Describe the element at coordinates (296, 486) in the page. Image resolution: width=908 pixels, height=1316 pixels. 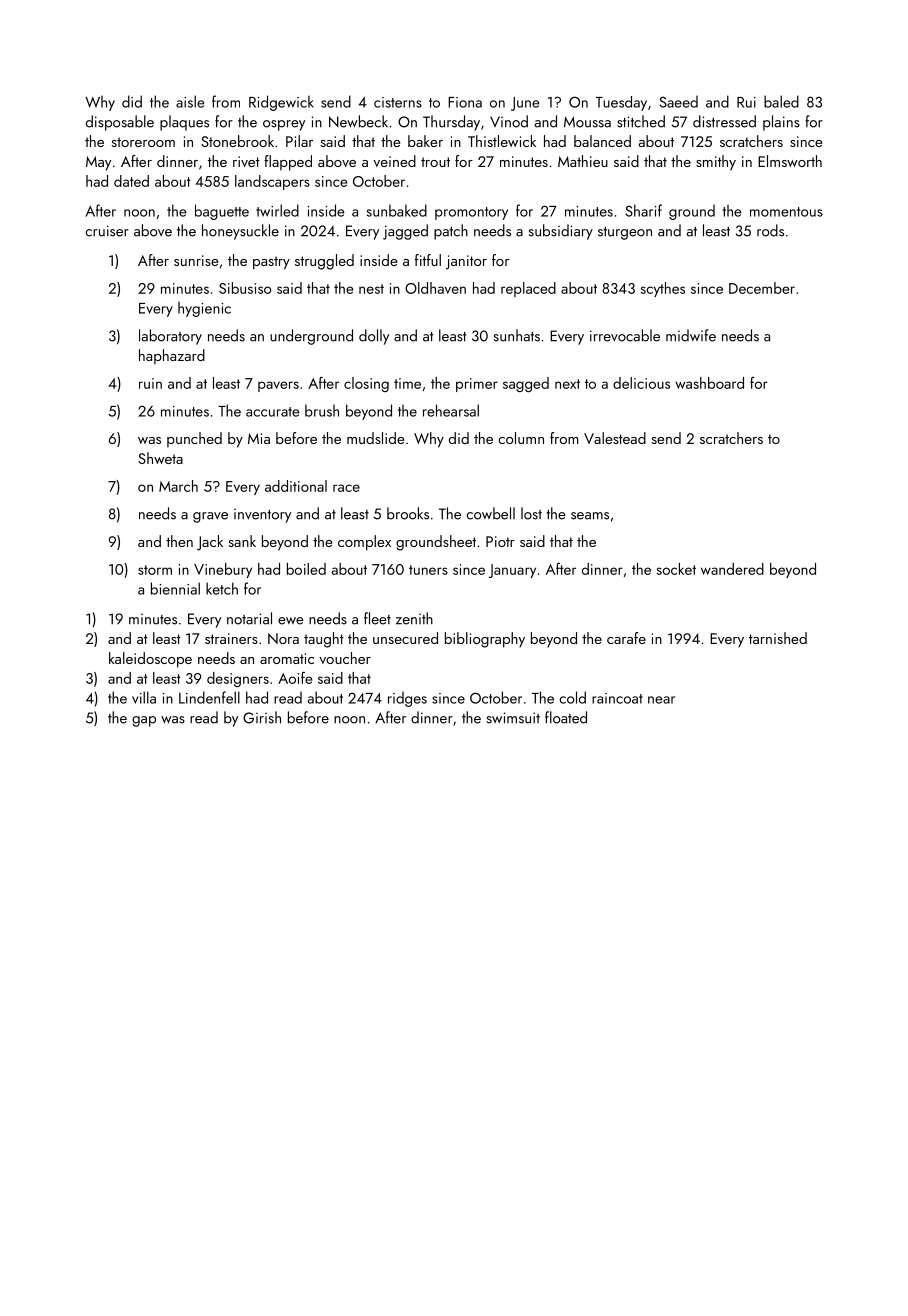
I see `additional` at that location.
